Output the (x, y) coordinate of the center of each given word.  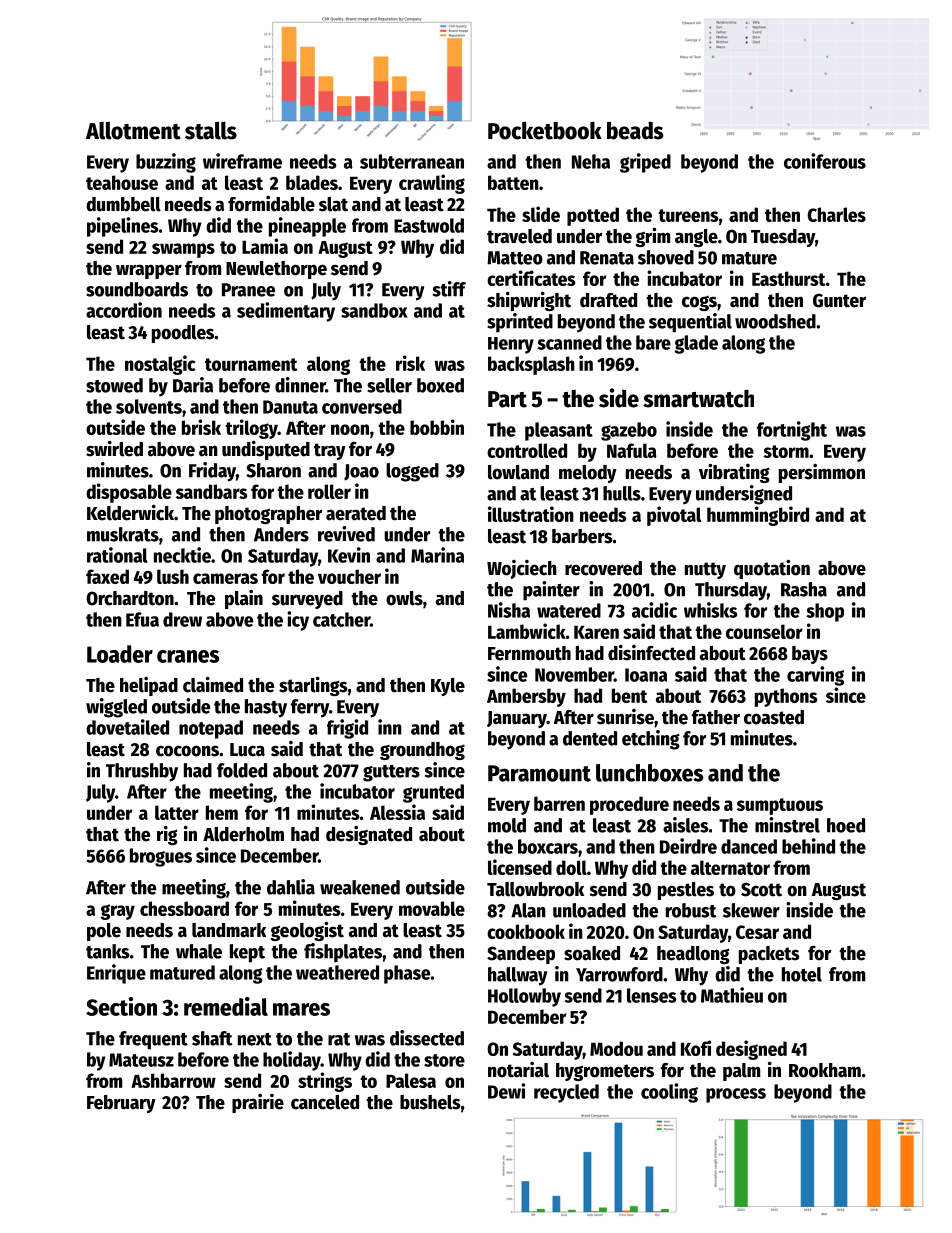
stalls (211, 130)
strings (325, 1082)
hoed (846, 825)
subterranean (412, 161)
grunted (433, 793)
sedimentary (286, 312)
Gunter (839, 300)
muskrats (123, 534)
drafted (608, 300)
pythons (786, 697)
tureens (688, 215)
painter (551, 591)
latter (177, 812)
